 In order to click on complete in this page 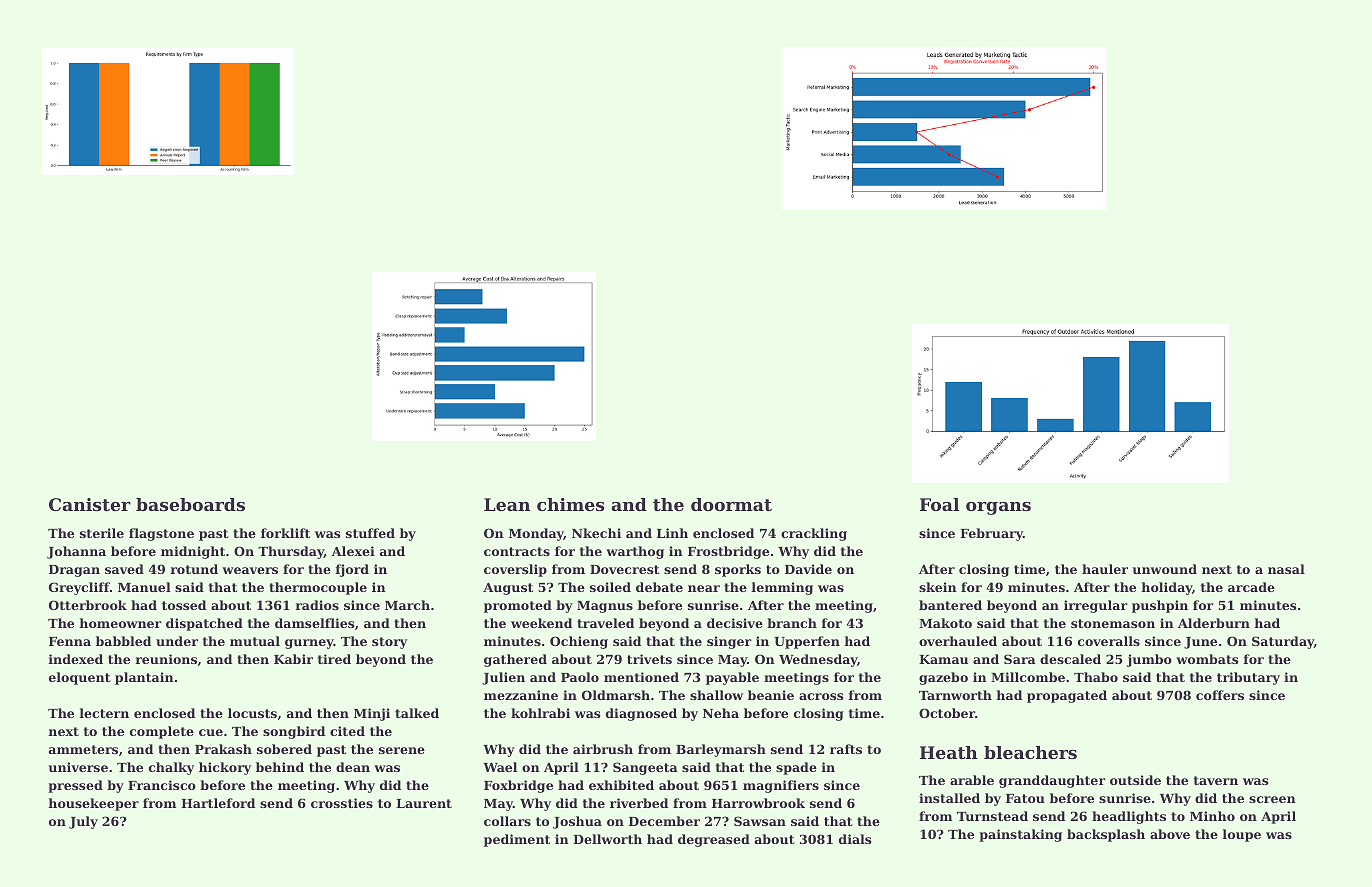, I will do `click(162, 732)`.
